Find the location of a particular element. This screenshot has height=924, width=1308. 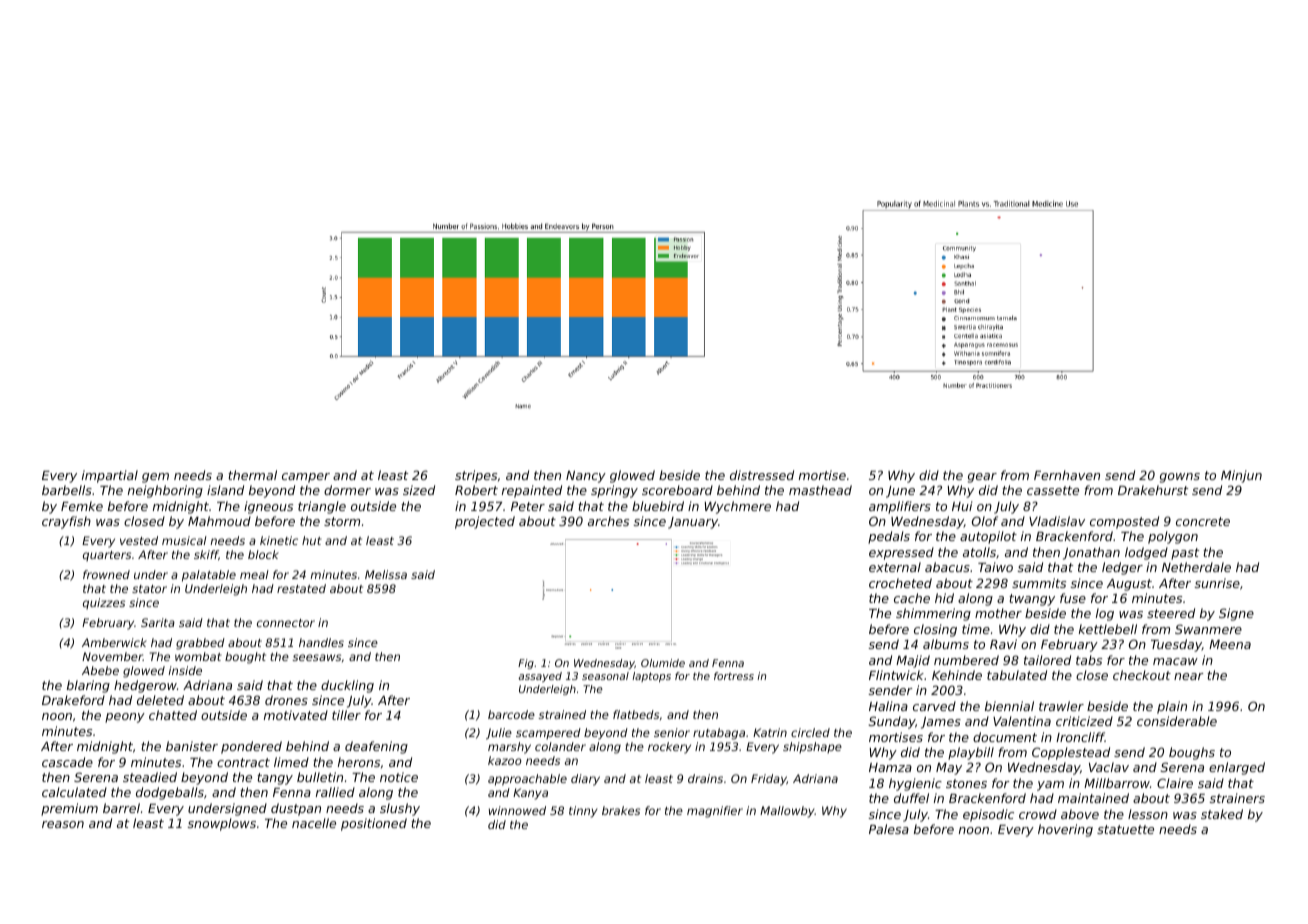

Nancy is located at coordinates (586, 477).
